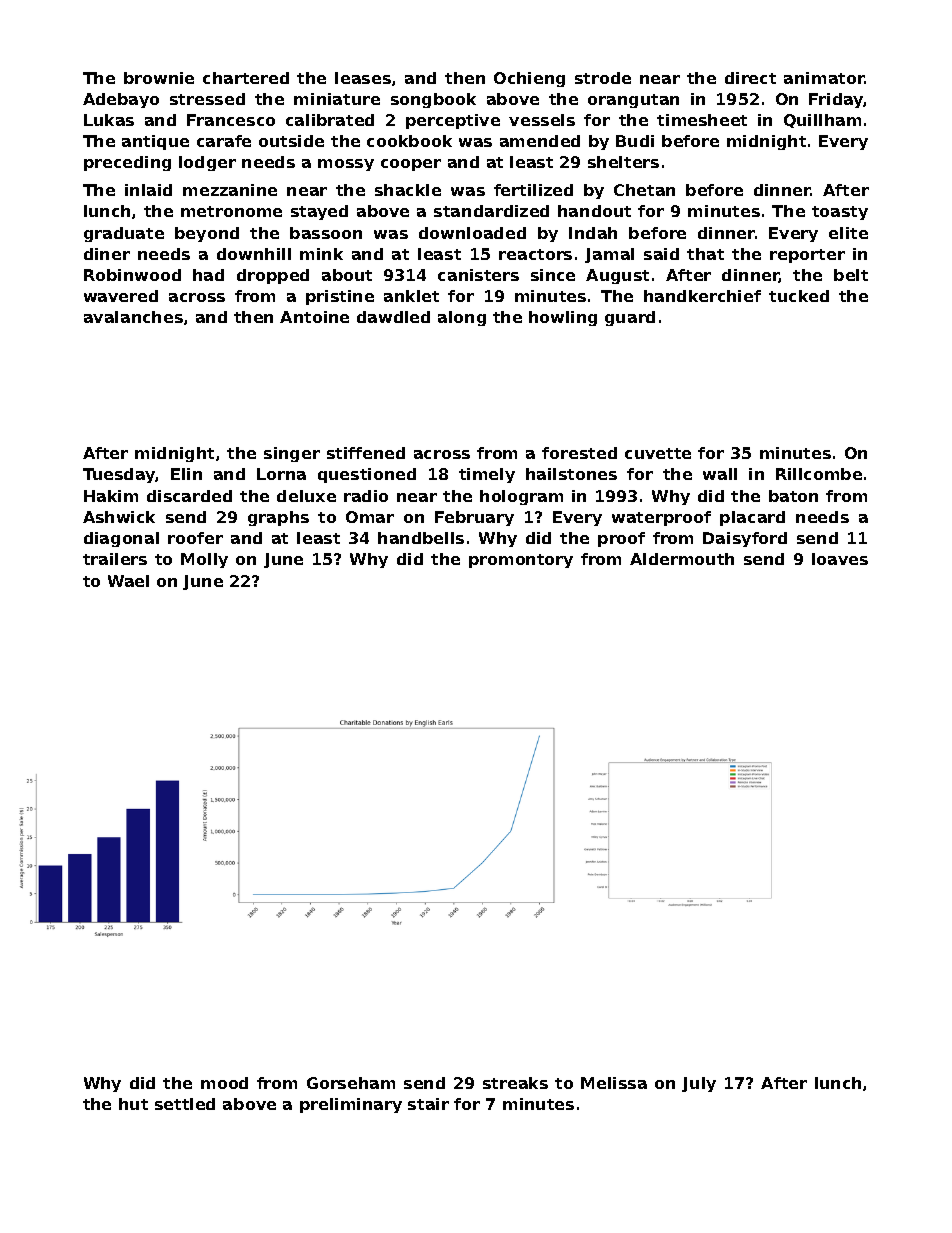 This screenshot has height=1233, width=952. I want to click on hologram, so click(521, 497).
